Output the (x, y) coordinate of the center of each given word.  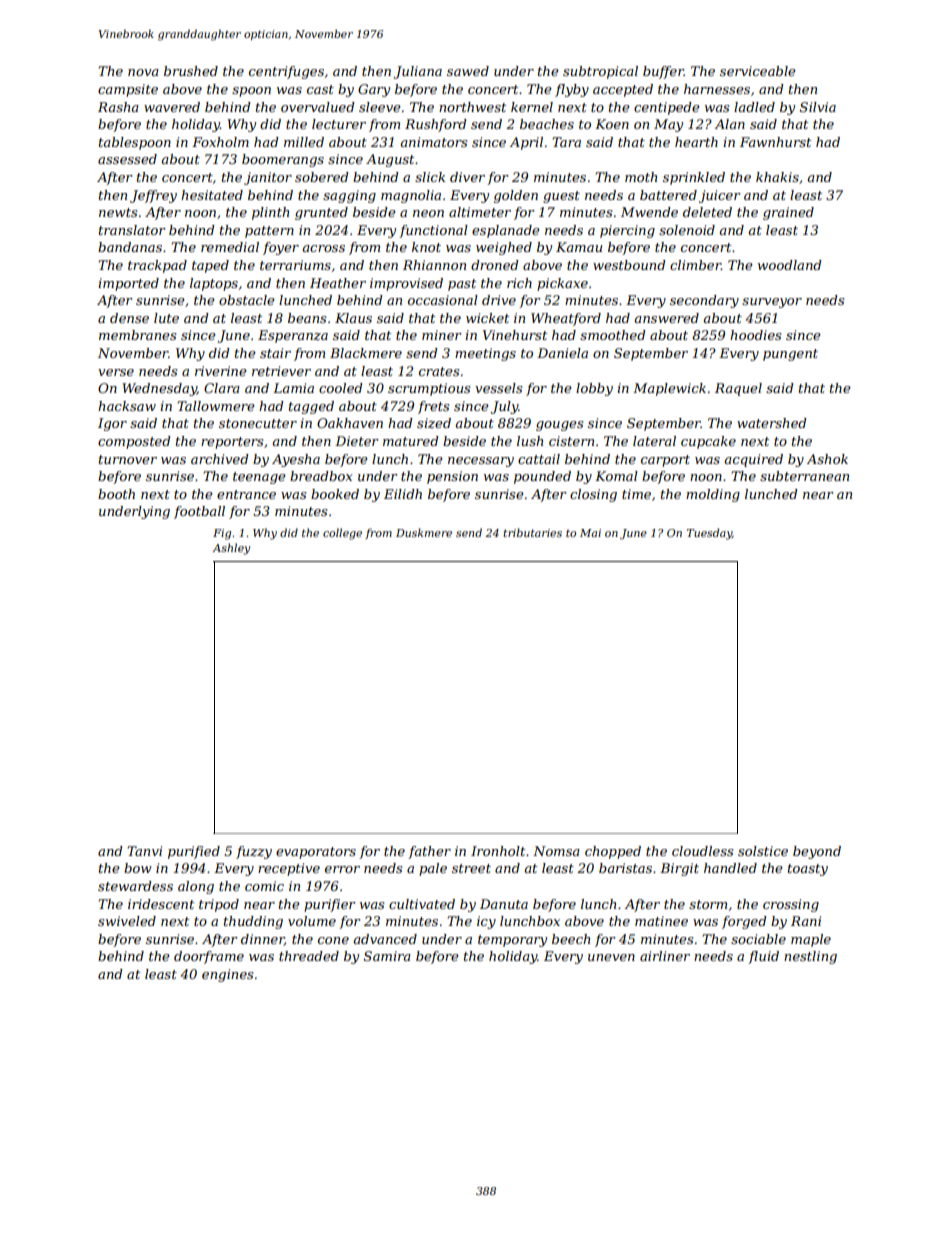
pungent (790, 355)
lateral (654, 441)
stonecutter (258, 423)
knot (426, 247)
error (342, 869)
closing (593, 495)
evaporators (316, 853)
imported (128, 284)
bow (138, 868)
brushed (191, 71)
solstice (763, 851)
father (429, 852)
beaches (547, 124)
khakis (777, 177)
